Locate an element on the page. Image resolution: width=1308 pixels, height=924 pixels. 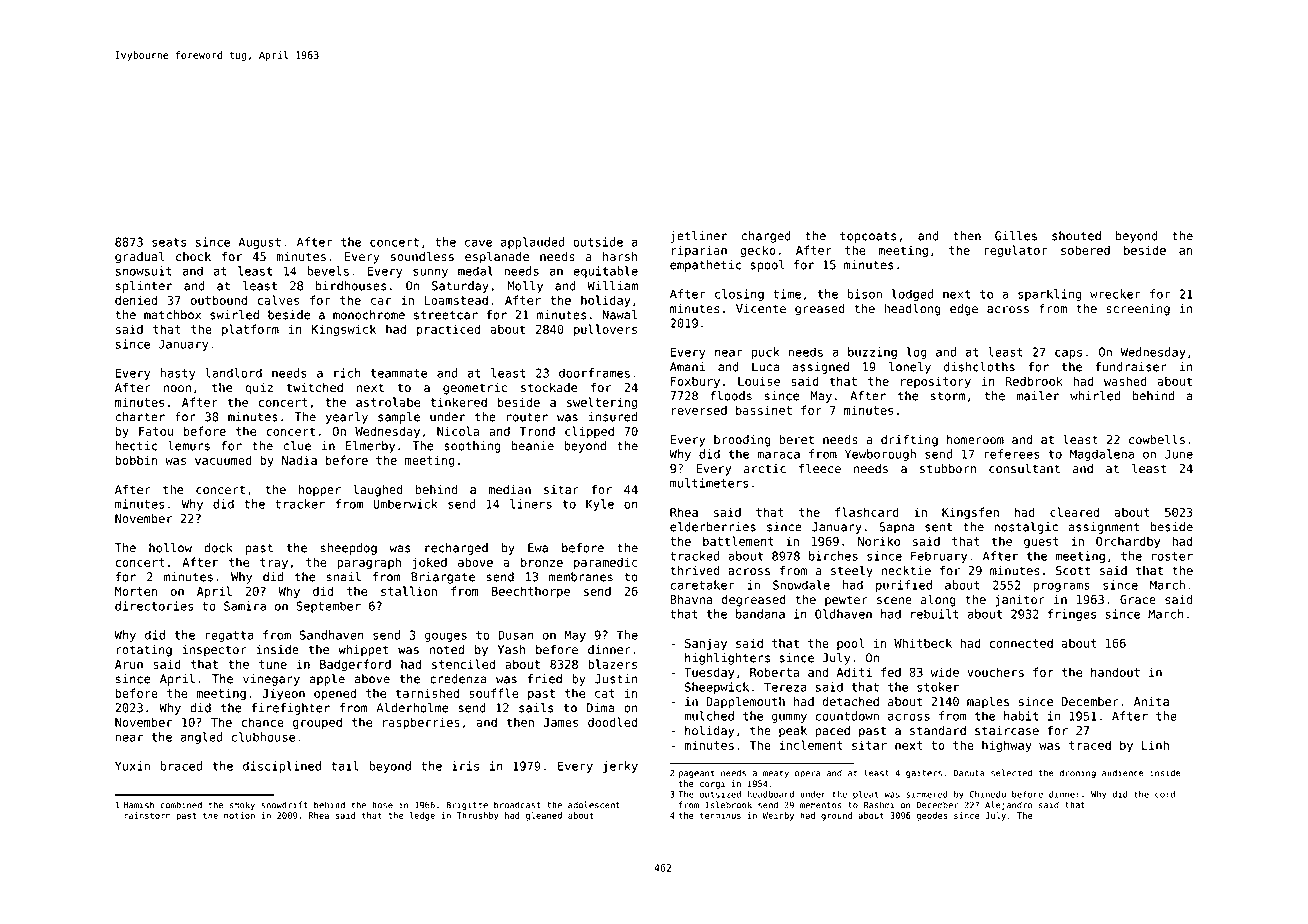
seats is located at coordinates (169, 242).
